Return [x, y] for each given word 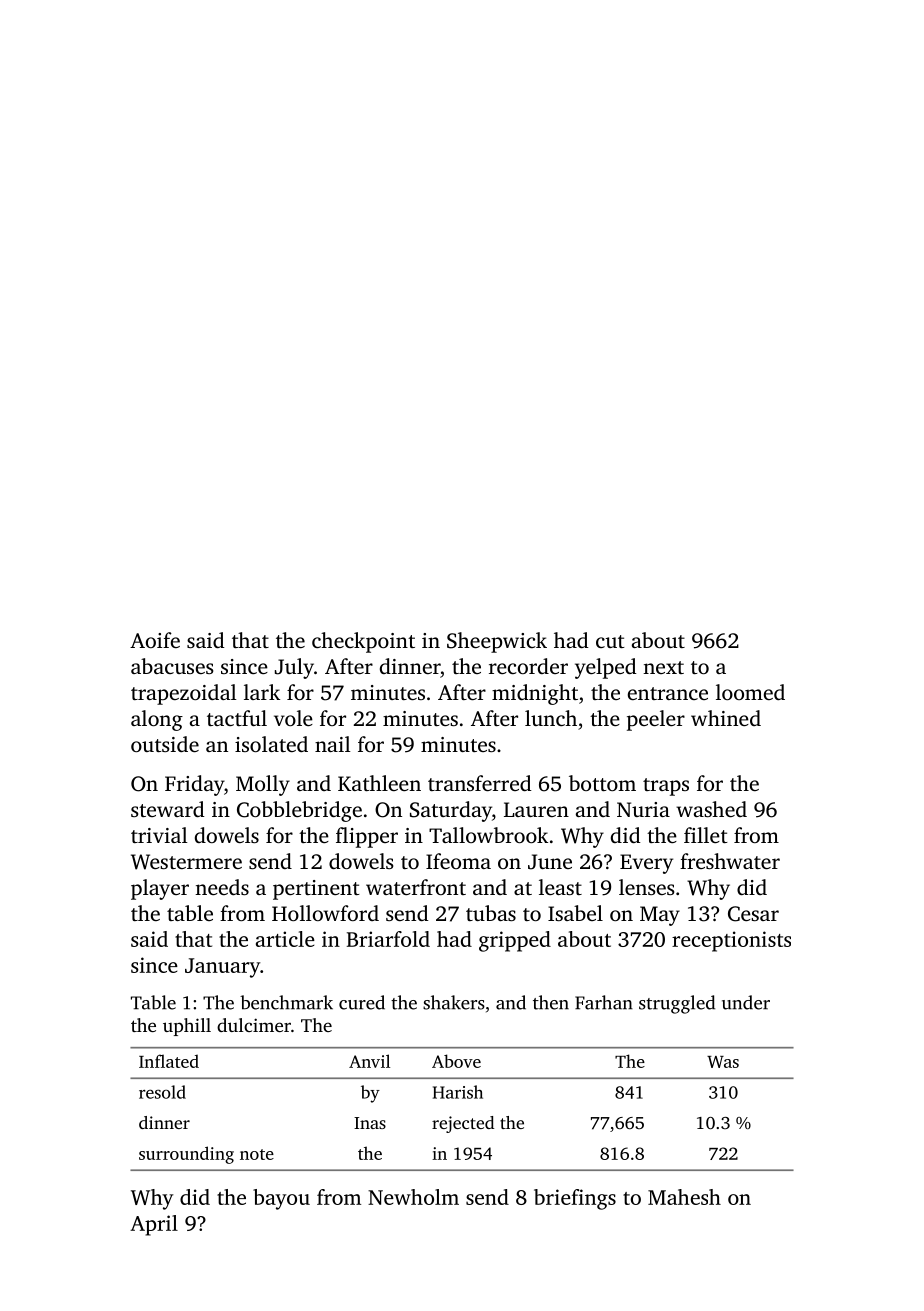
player [160, 889]
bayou [281, 1199]
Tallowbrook [488, 835]
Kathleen [379, 783]
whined [726, 718]
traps [666, 787]
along [157, 720]
